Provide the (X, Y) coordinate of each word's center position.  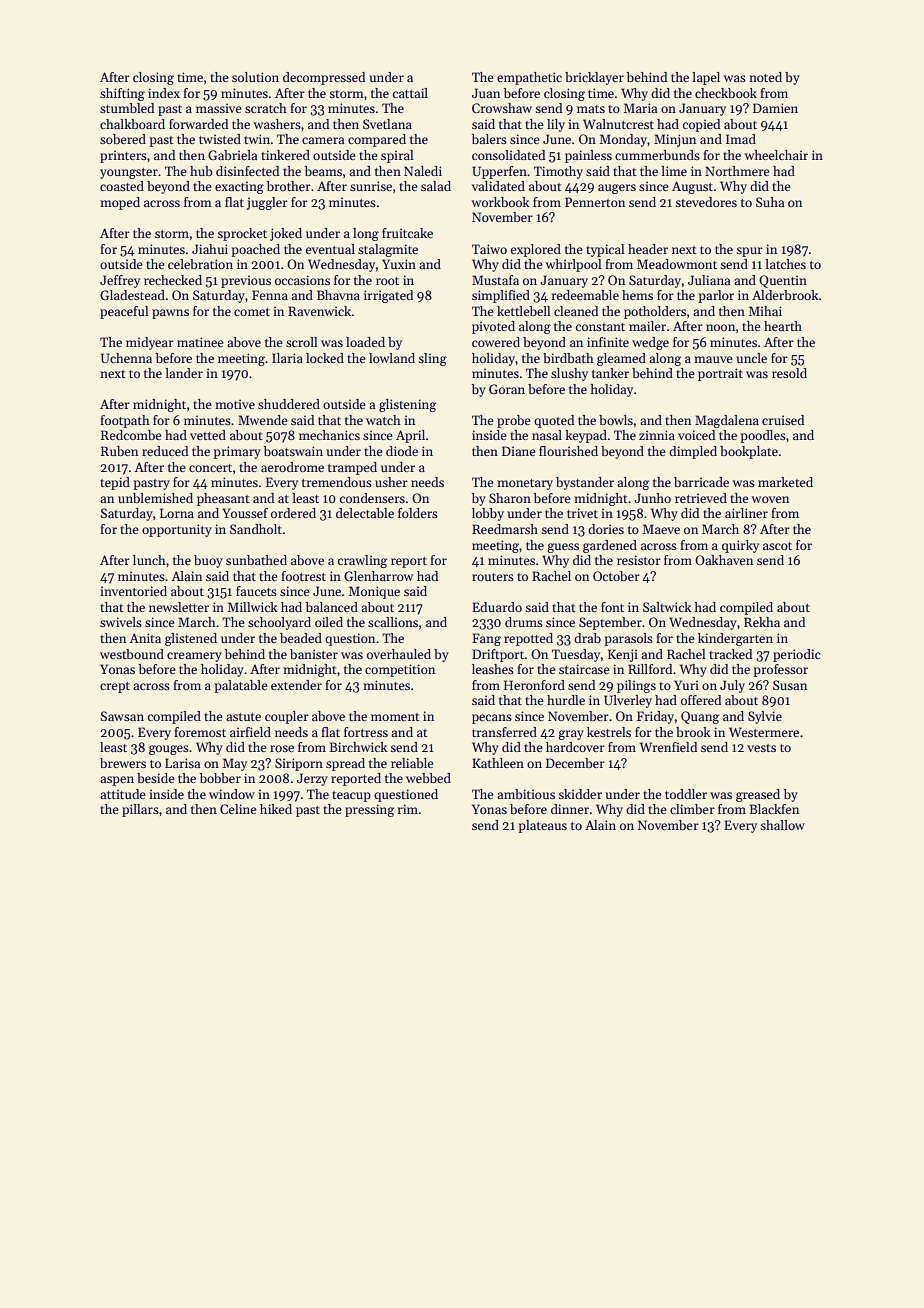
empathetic (529, 78)
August (692, 187)
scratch (266, 108)
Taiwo (489, 249)
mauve (713, 359)
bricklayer (594, 78)
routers (493, 577)
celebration (200, 264)
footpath (125, 421)
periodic (797, 655)
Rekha (762, 622)
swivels (121, 622)
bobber (220, 778)
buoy (208, 561)
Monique (374, 592)
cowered (496, 342)
